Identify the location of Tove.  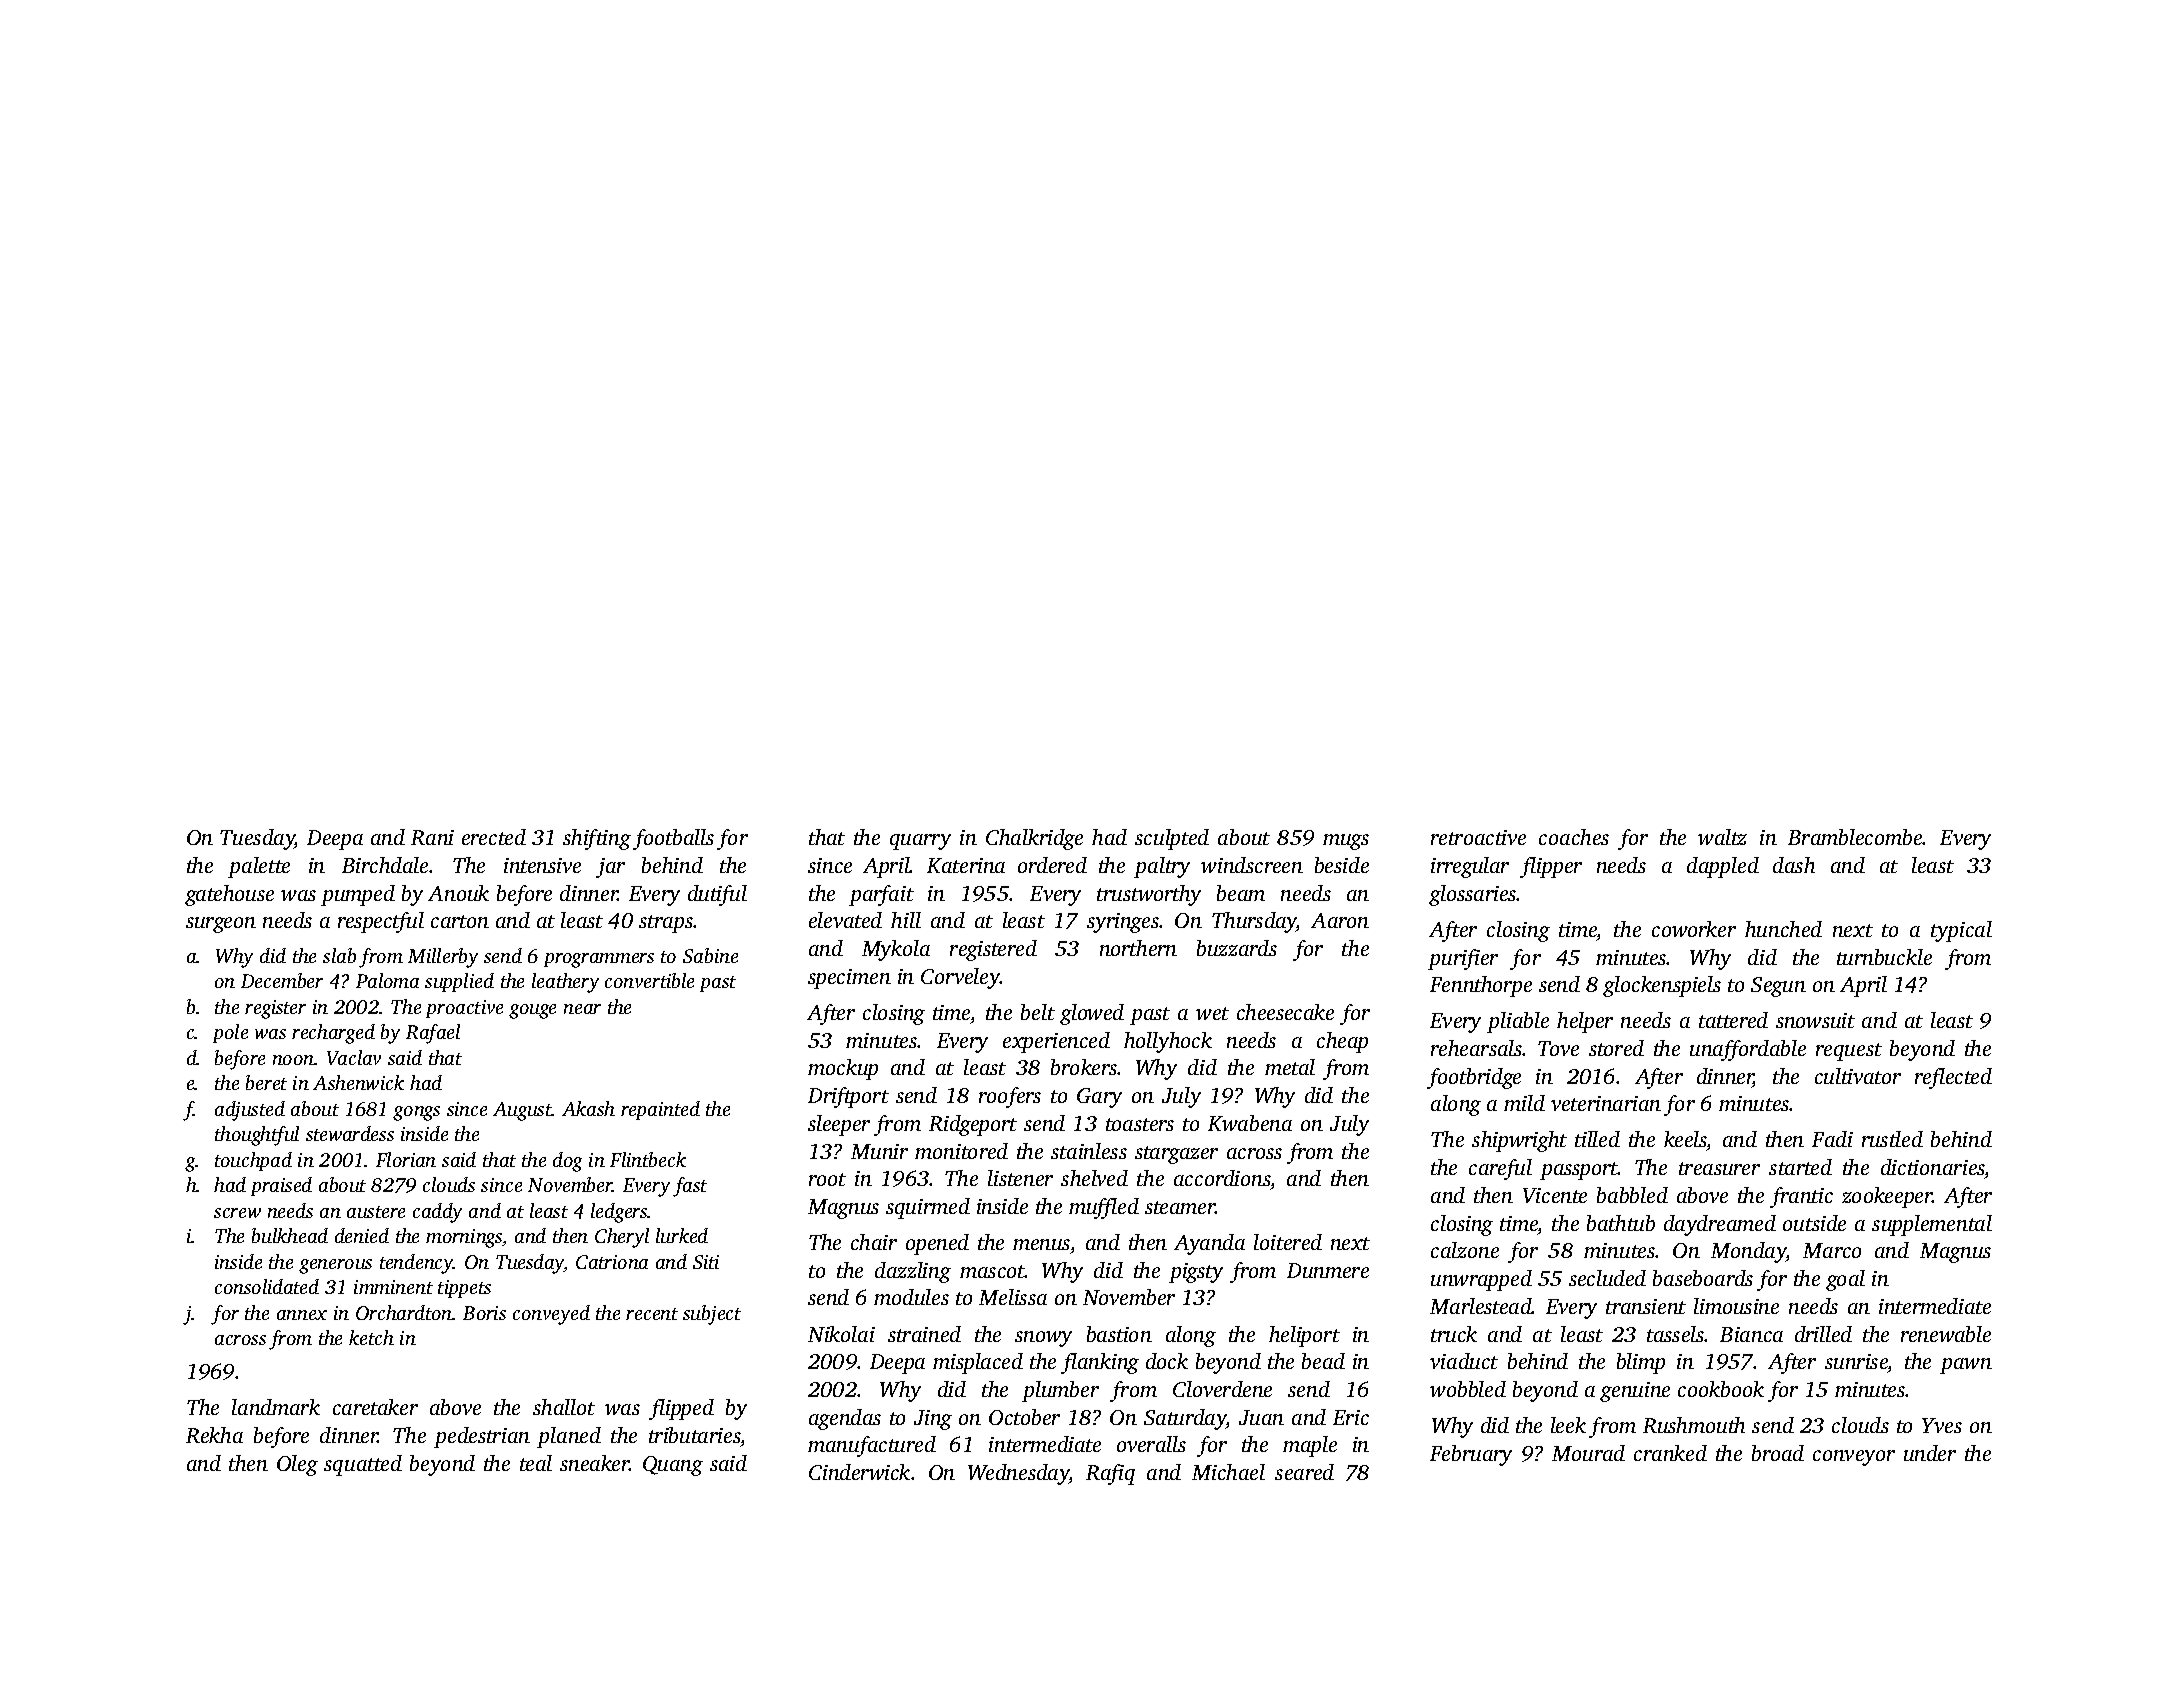
(1558, 1048).
